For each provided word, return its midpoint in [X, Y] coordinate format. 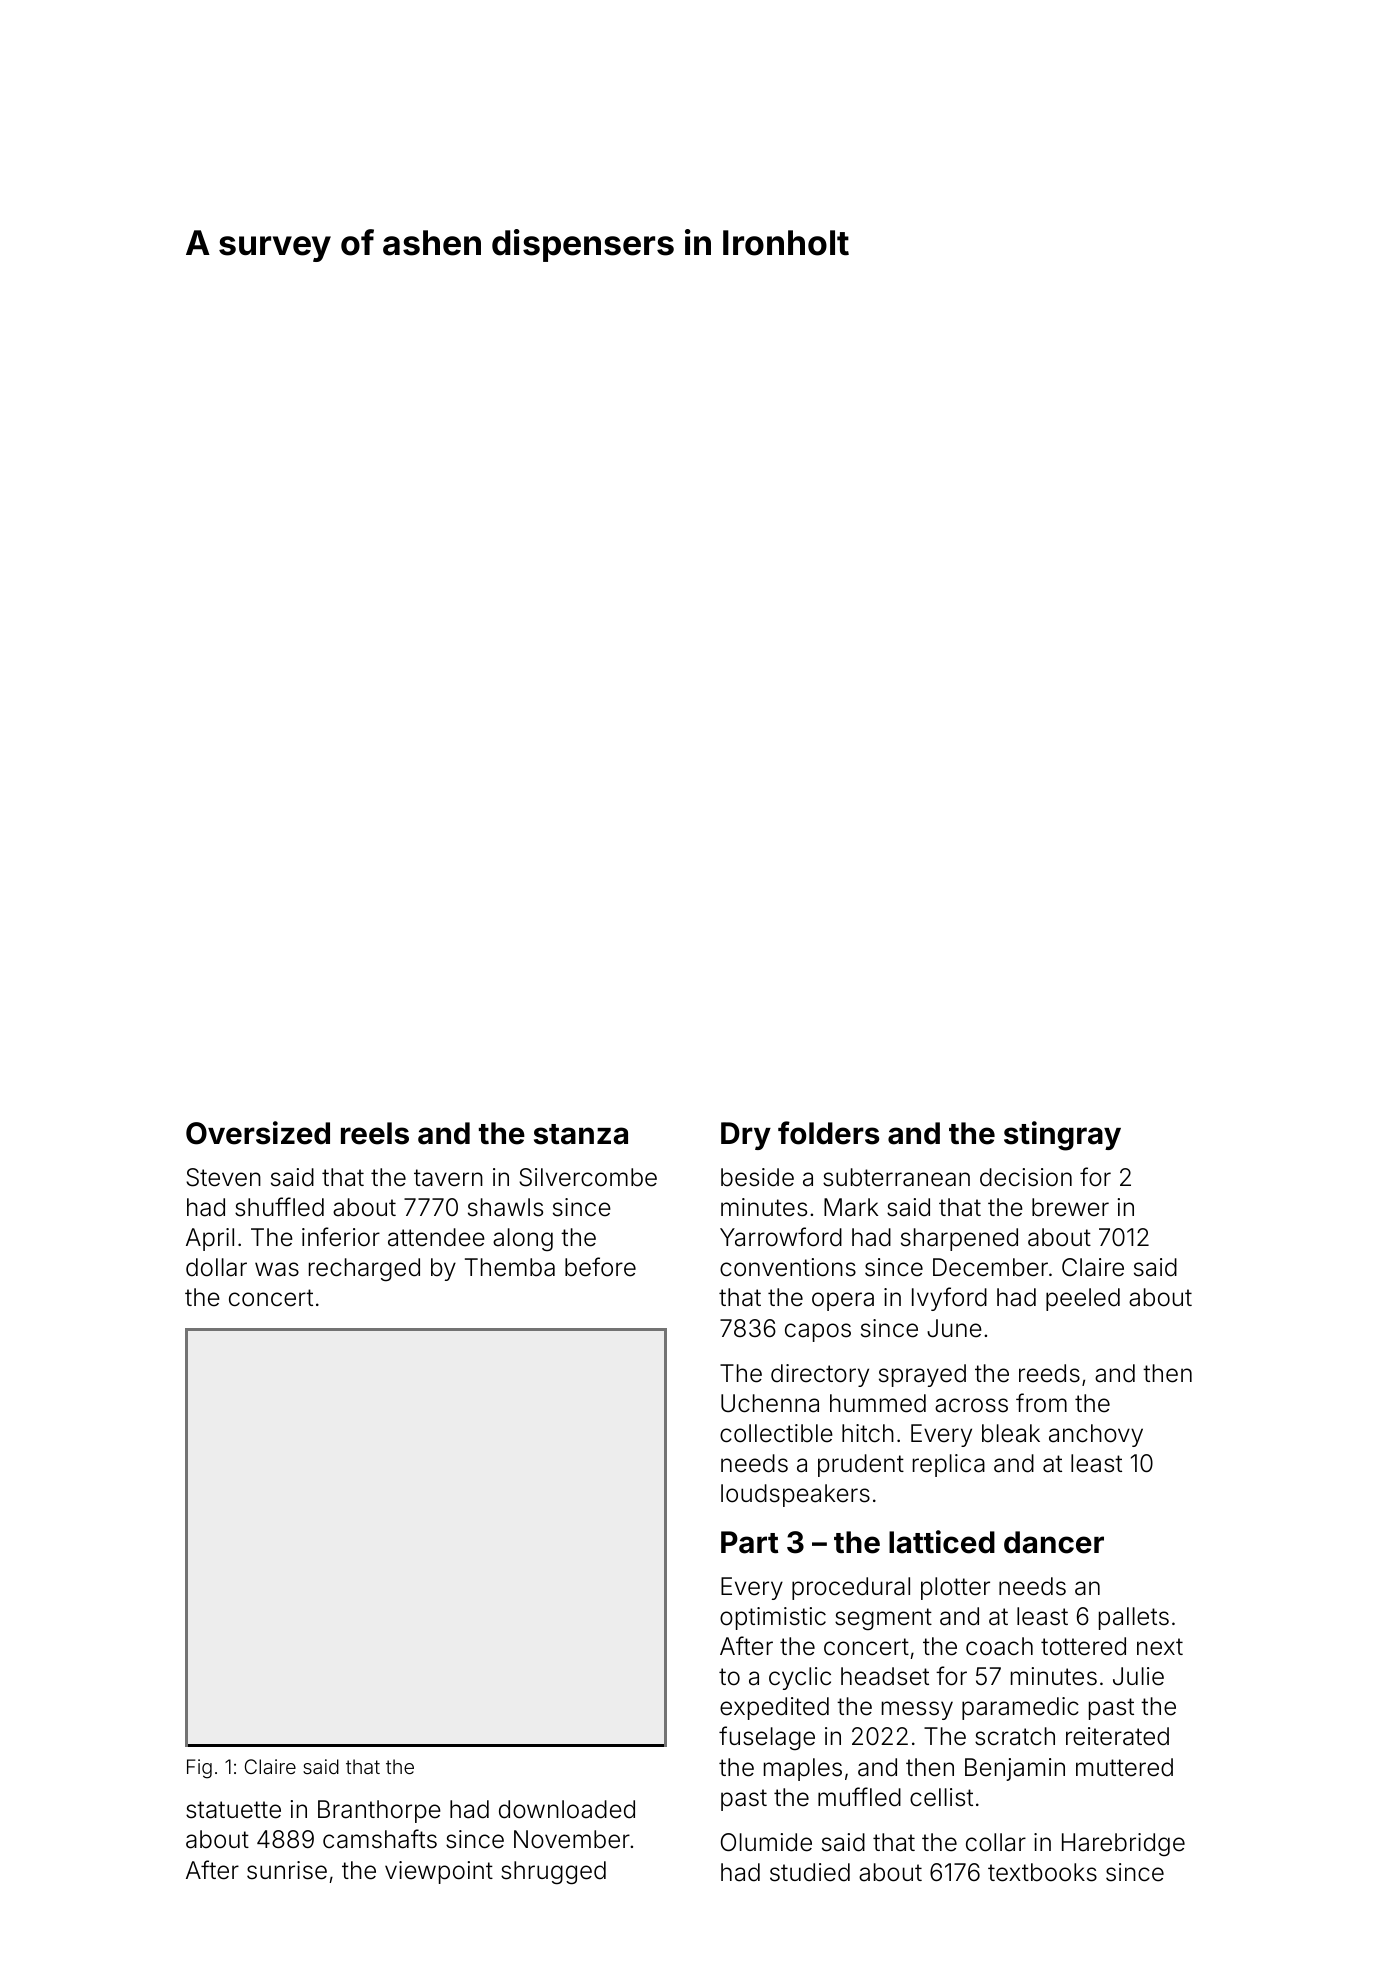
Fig [199, 1769]
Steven [223, 1177]
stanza [581, 1134]
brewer [1070, 1207]
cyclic [800, 1678]
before [600, 1267]
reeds [1049, 1373]
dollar [216, 1267]
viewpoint [439, 1872]
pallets [1134, 1618]
